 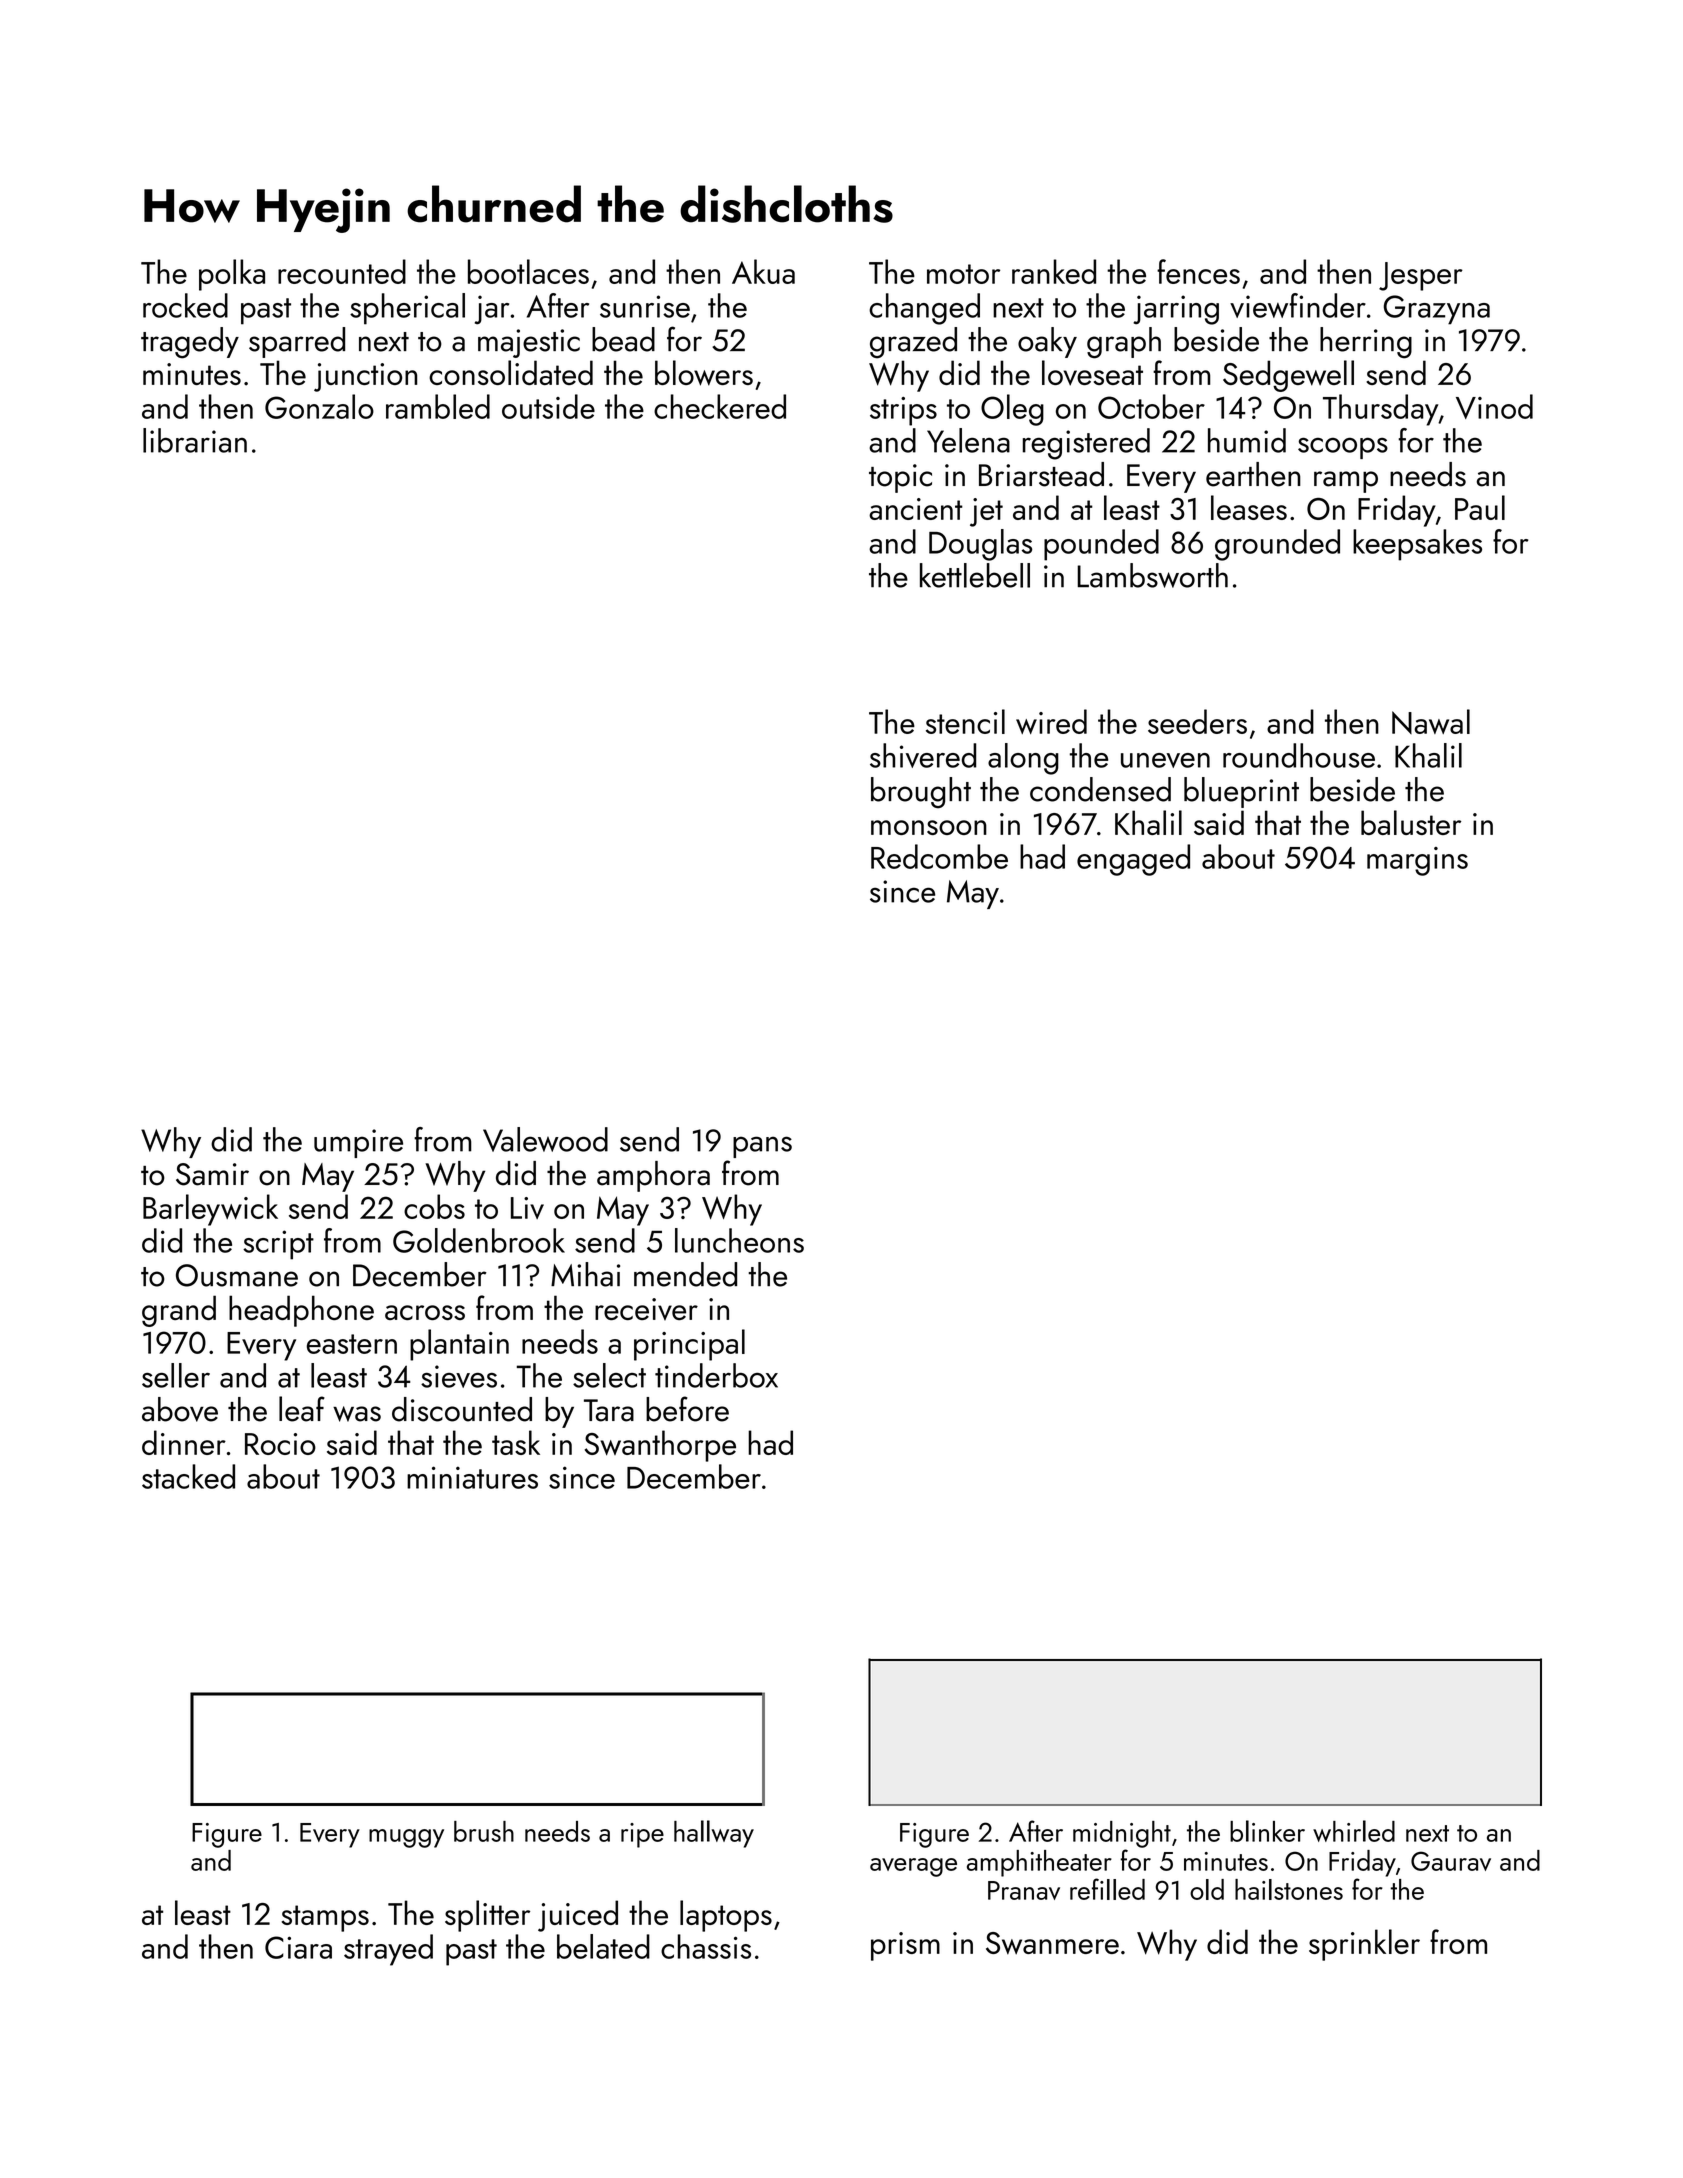 I want to click on recounted, so click(x=342, y=271).
